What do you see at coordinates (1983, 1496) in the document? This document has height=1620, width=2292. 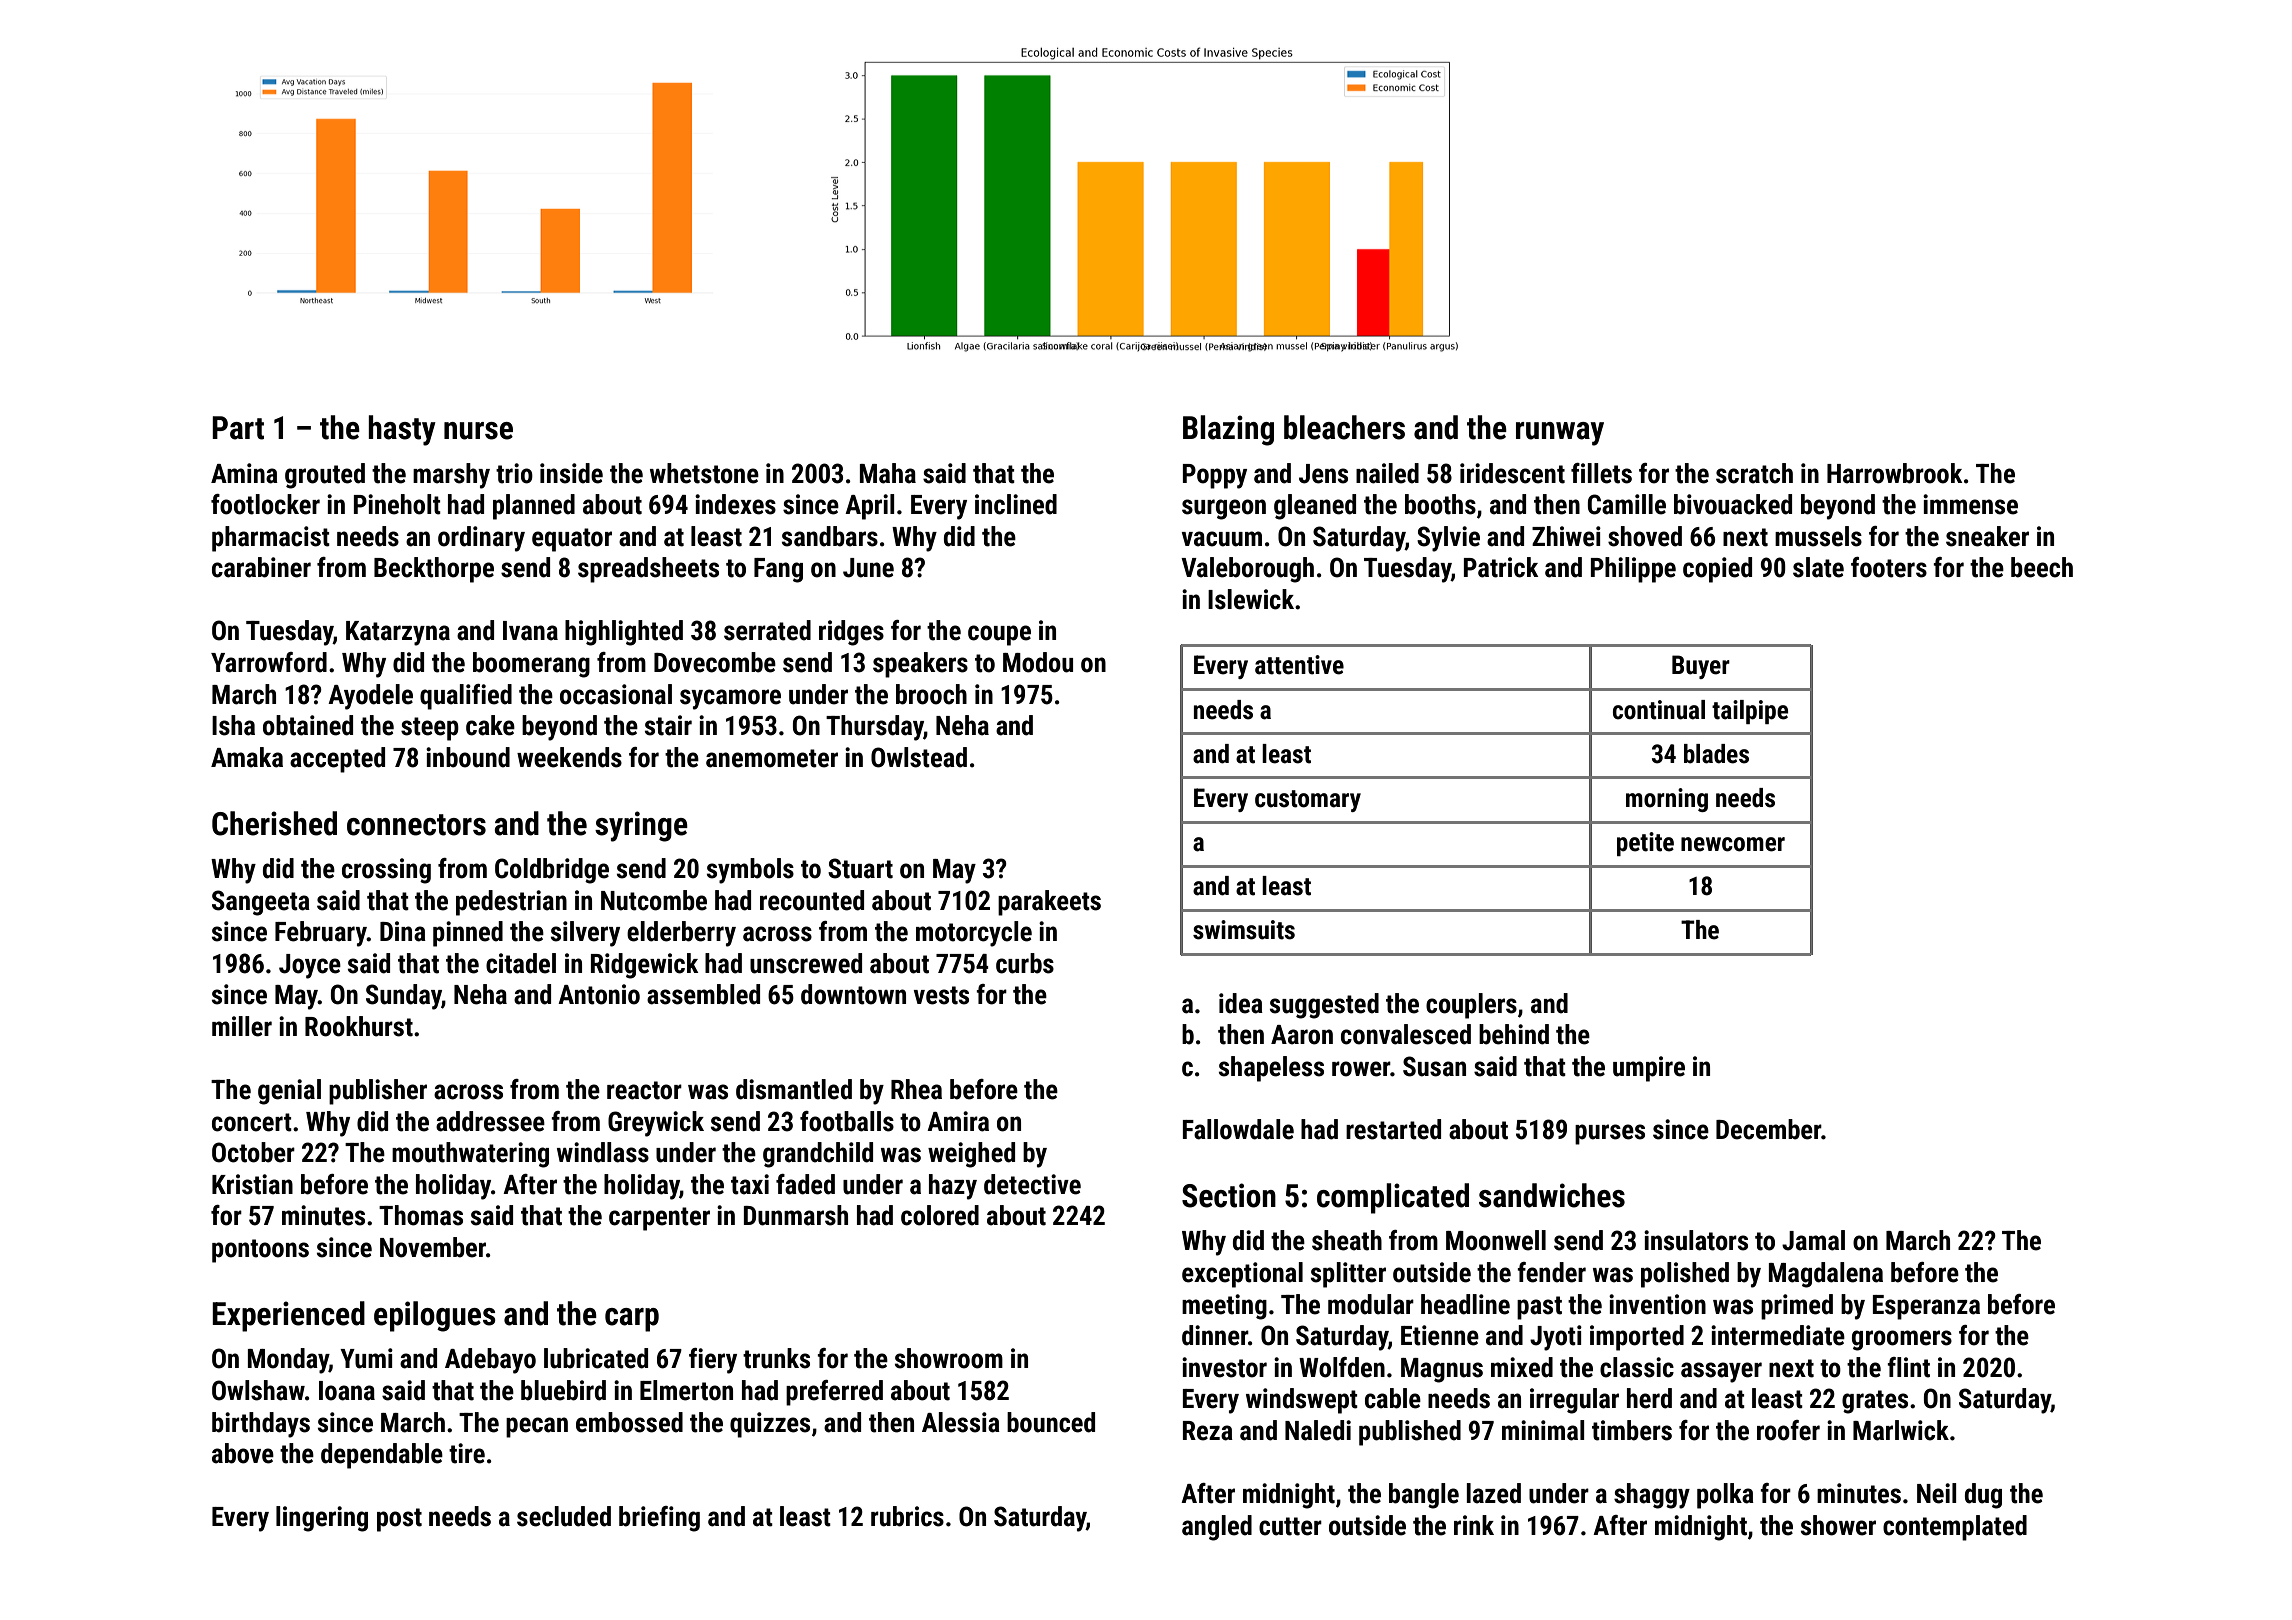 I see `dug` at bounding box center [1983, 1496].
